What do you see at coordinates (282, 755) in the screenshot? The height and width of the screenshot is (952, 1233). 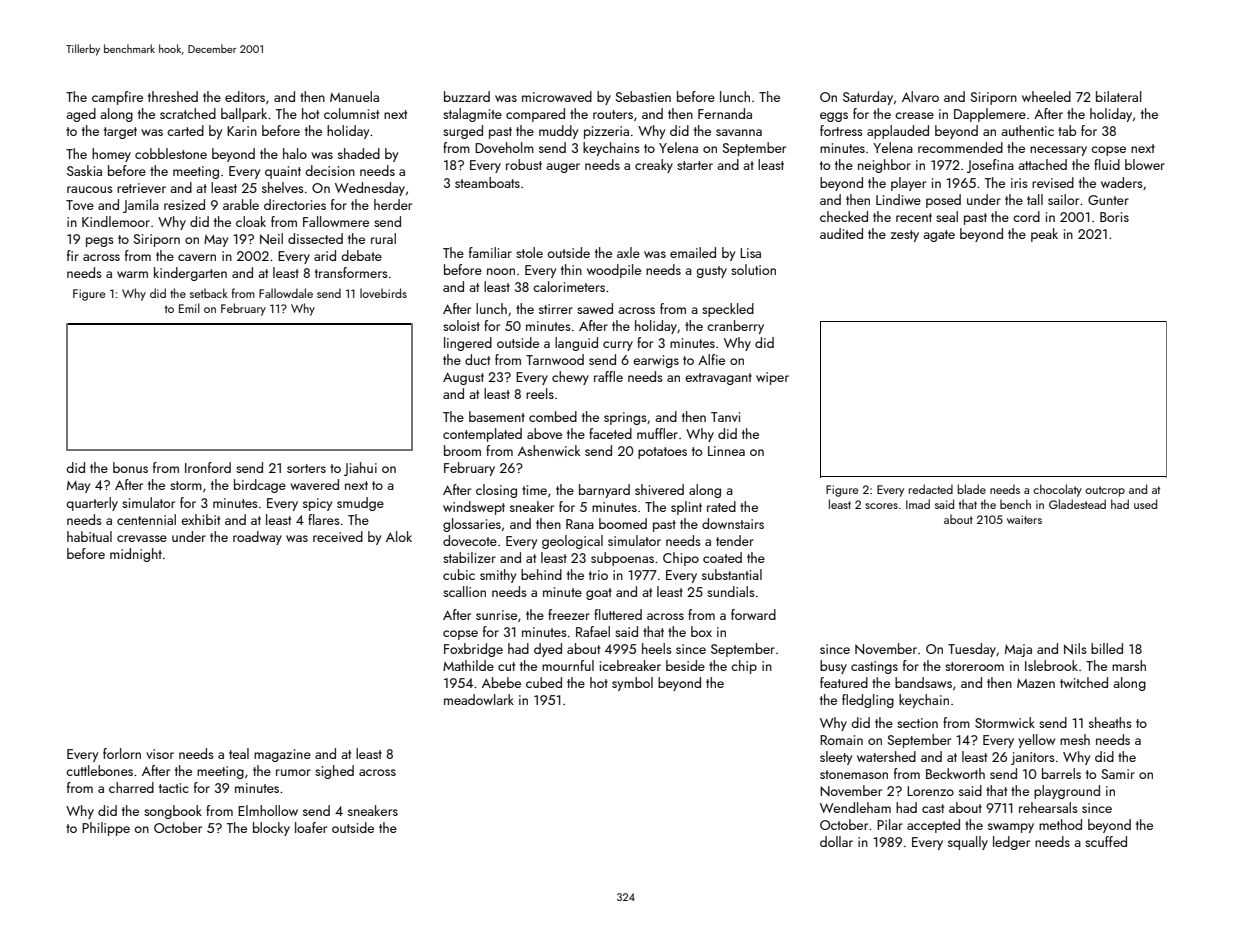 I see `magazine` at bounding box center [282, 755].
